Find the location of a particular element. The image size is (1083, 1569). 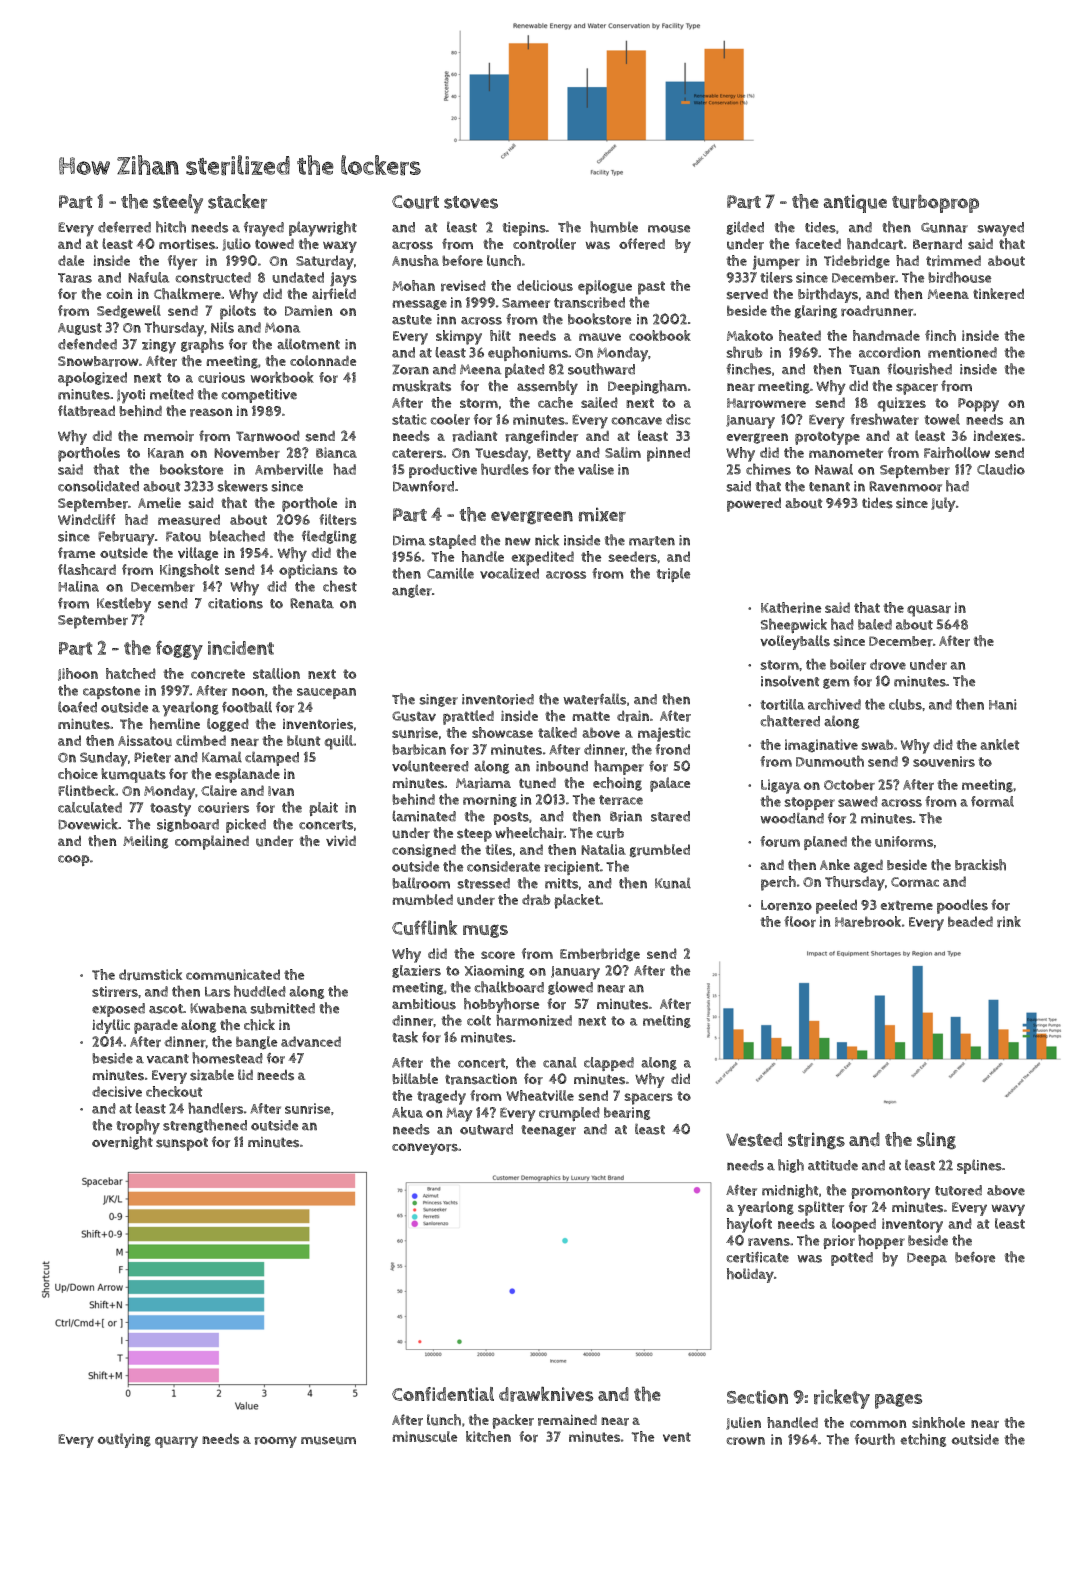

overnight is located at coordinates (122, 1143).
